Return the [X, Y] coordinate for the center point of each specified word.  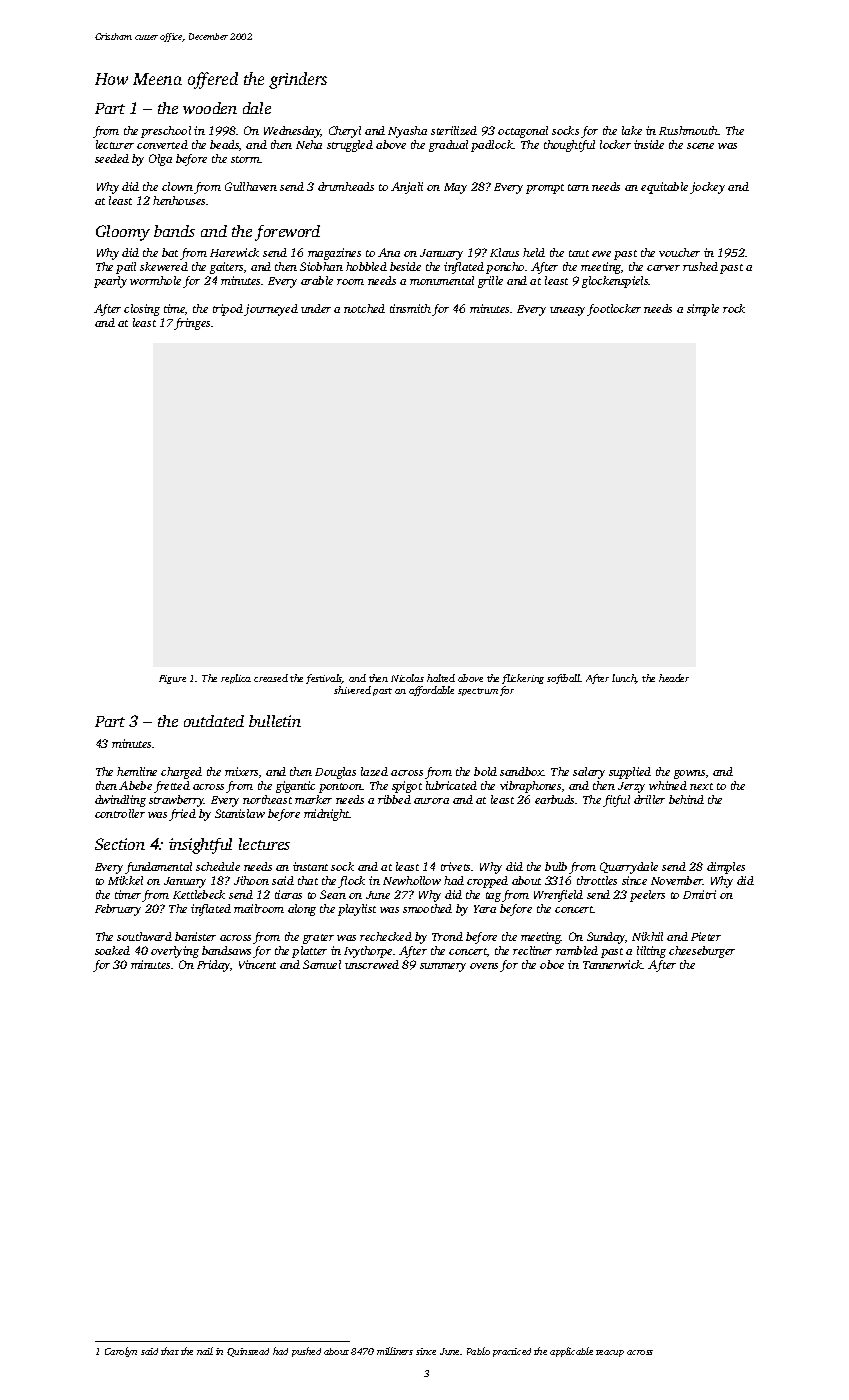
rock [734, 308]
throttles [597, 880]
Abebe [135, 785]
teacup [610, 1353]
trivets [455, 866]
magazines [334, 254]
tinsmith [410, 308]
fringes [192, 324]
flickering [523, 679]
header [674, 678]
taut [579, 253]
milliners [395, 1351]
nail [205, 1351]
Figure [172, 679]
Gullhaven [251, 186]
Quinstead [248, 1352]
